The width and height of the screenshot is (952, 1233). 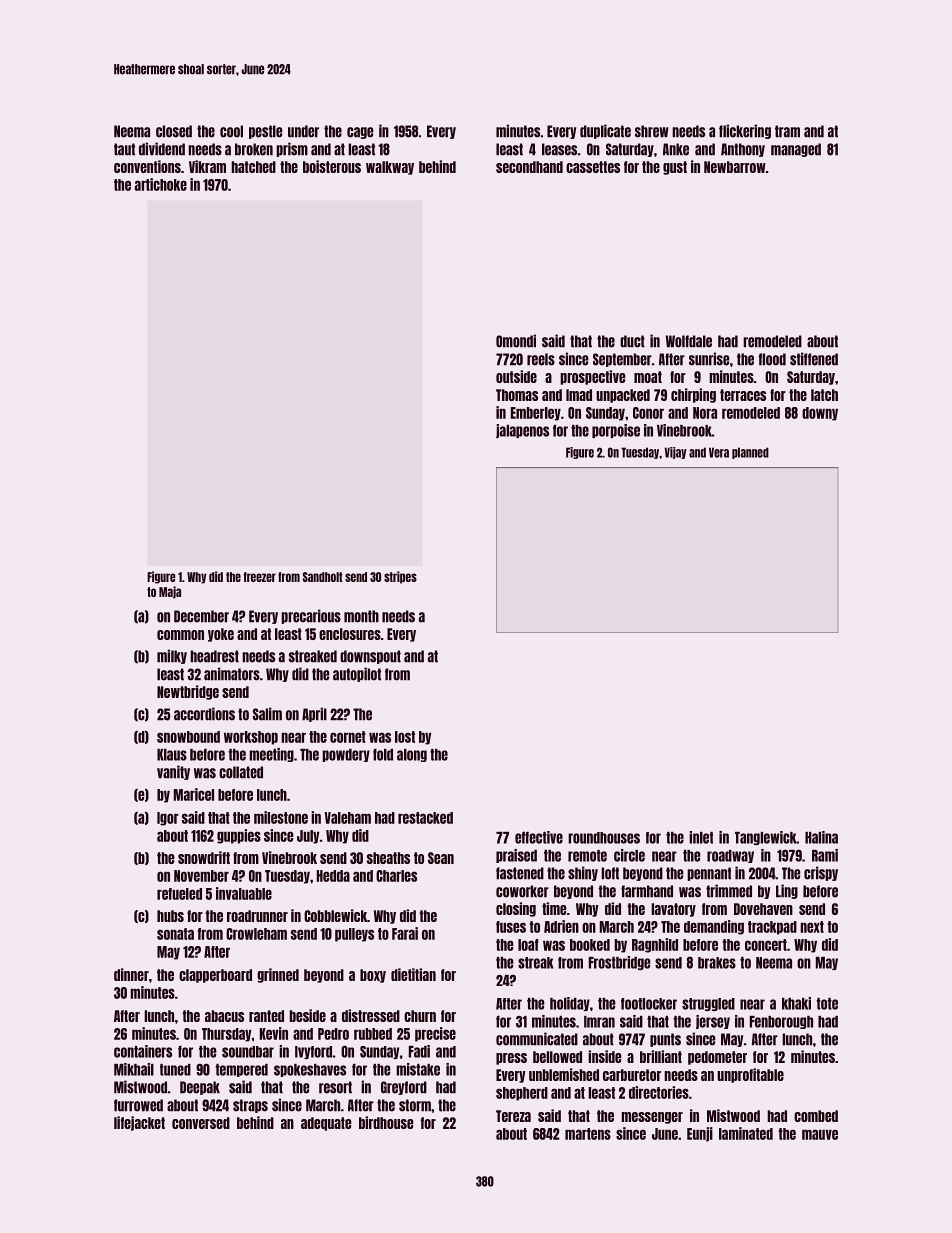 I want to click on Omondi, so click(x=516, y=341).
